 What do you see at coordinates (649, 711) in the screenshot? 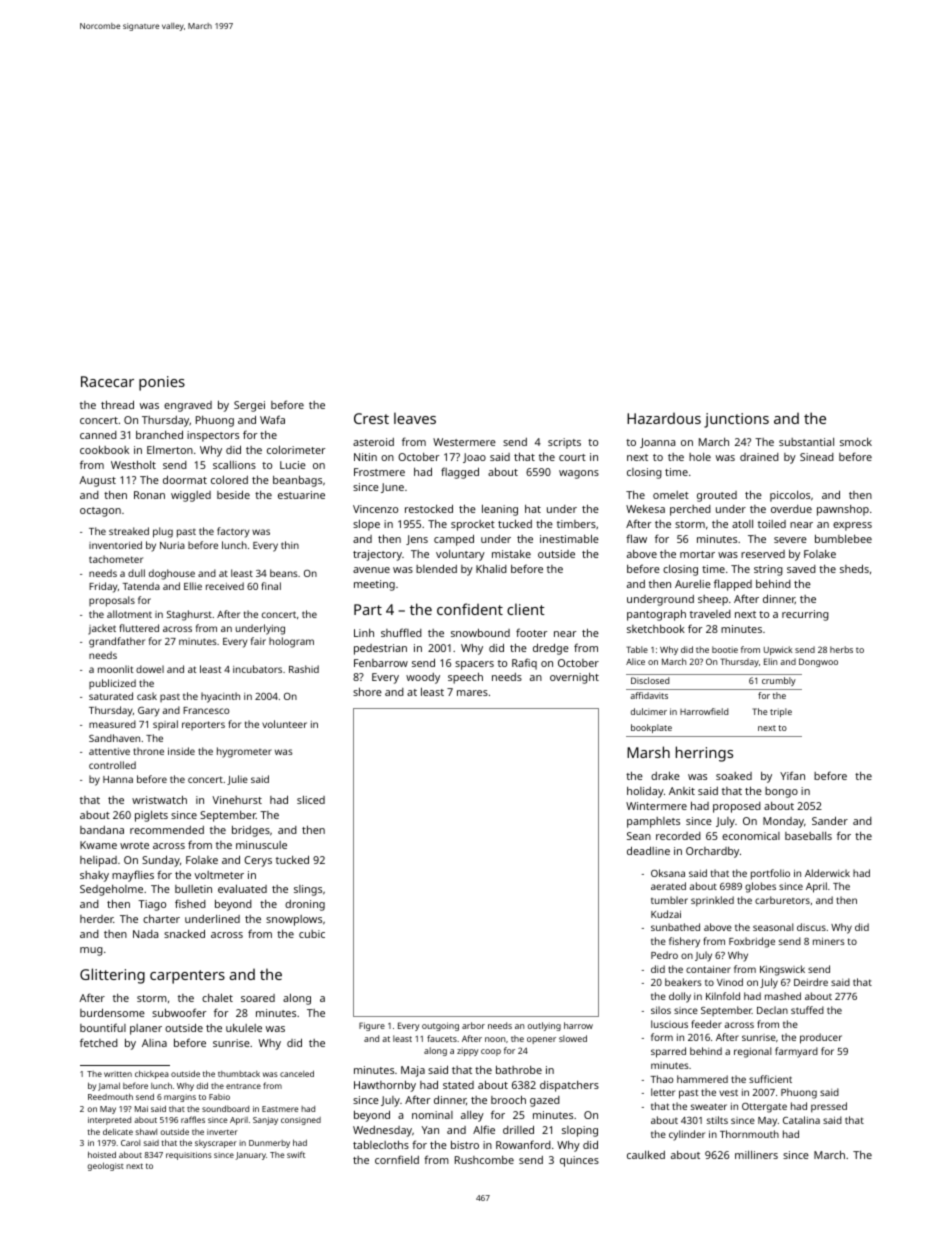
I see `dulcimer` at bounding box center [649, 711].
